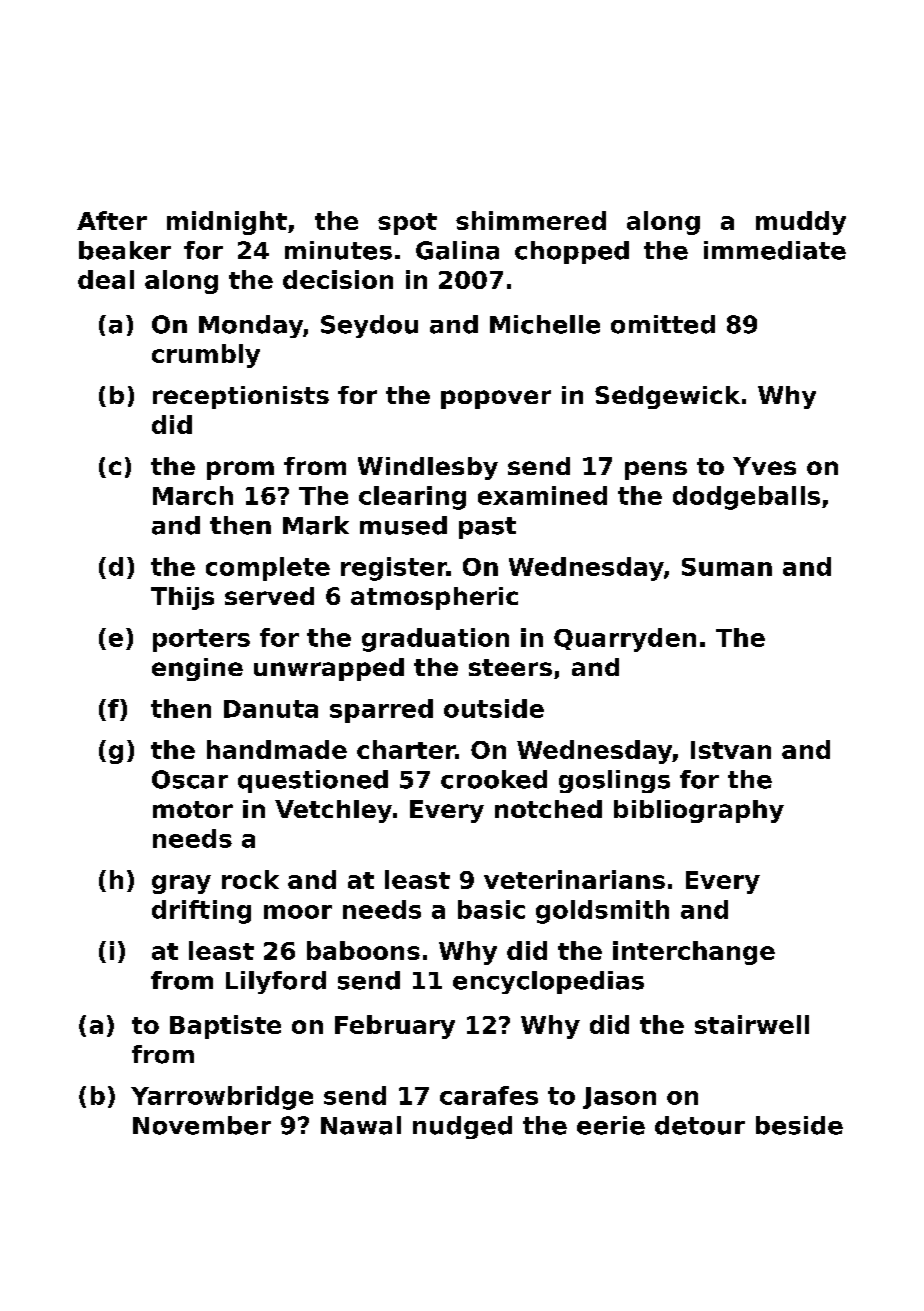 The height and width of the screenshot is (1311, 924). What do you see at coordinates (202, 1125) in the screenshot?
I see `November` at bounding box center [202, 1125].
